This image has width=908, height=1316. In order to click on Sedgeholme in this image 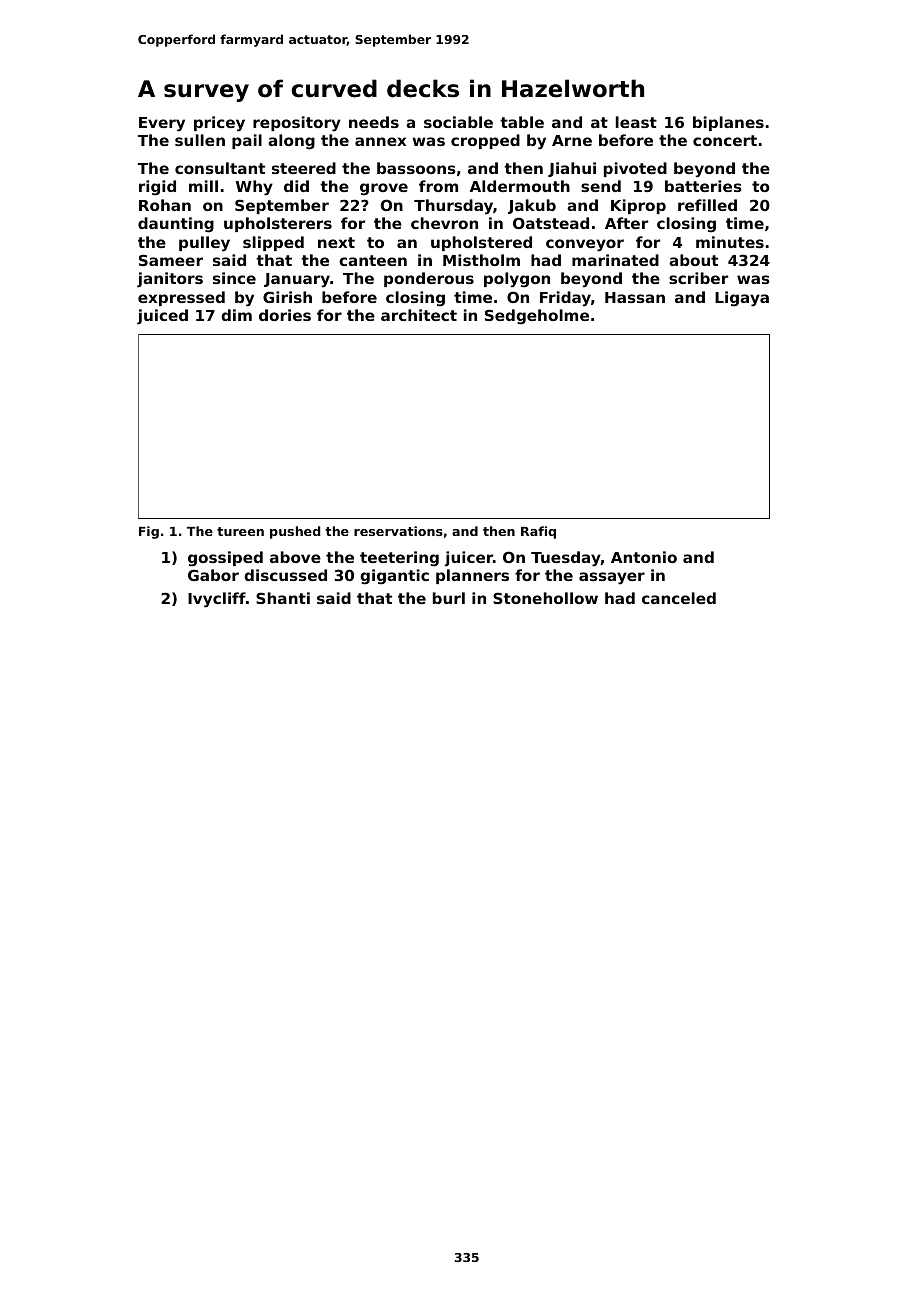, I will do `click(537, 317)`.
